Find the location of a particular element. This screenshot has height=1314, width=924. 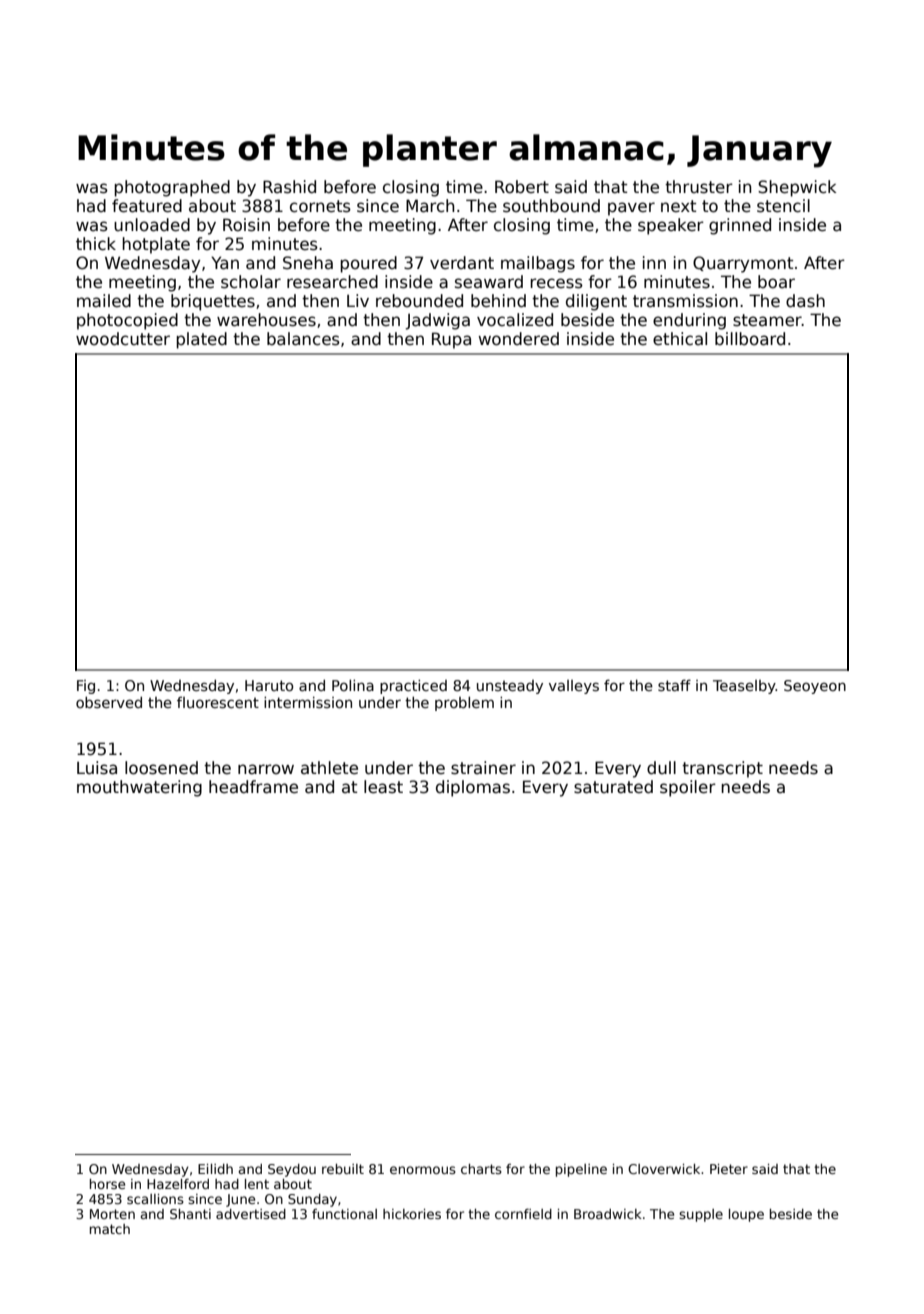

Shanti is located at coordinates (190, 1214).
